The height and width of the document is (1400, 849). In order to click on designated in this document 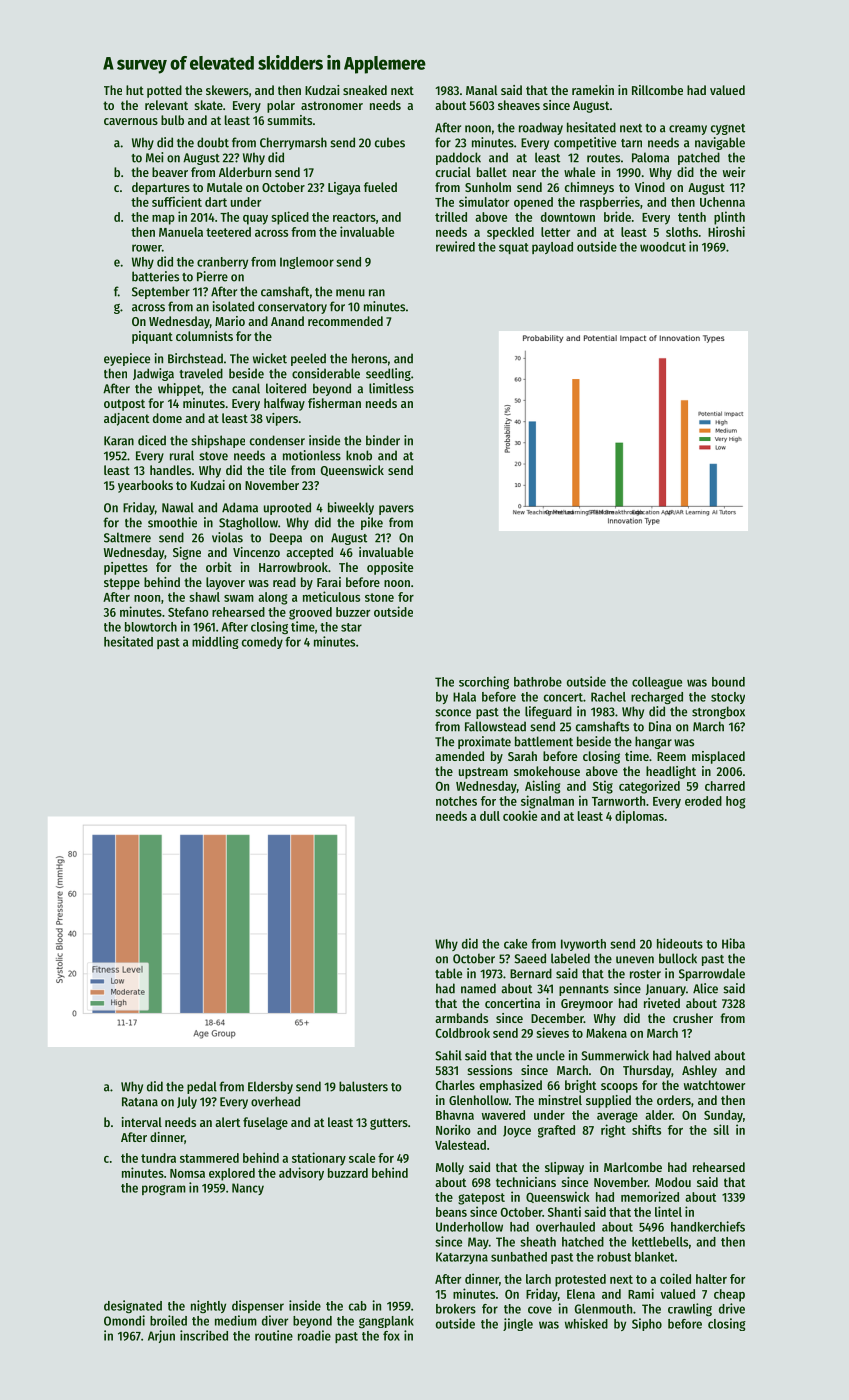, I will do `click(133, 1307)`.
